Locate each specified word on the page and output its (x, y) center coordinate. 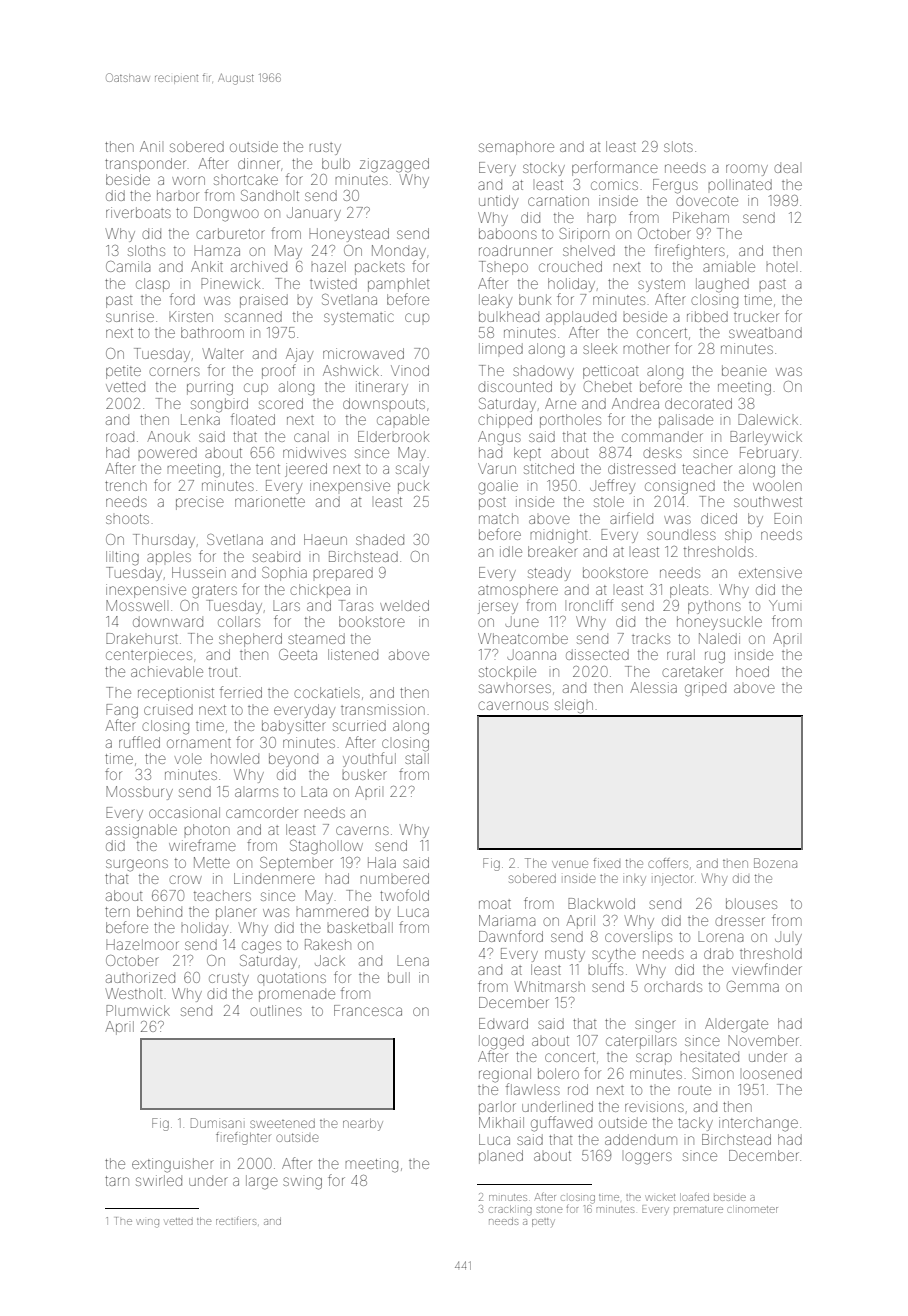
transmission (383, 709)
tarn (117, 1181)
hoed (752, 671)
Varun (497, 468)
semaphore (516, 148)
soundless (681, 535)
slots (678, 146)
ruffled (139, 742)
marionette (270, 501)
